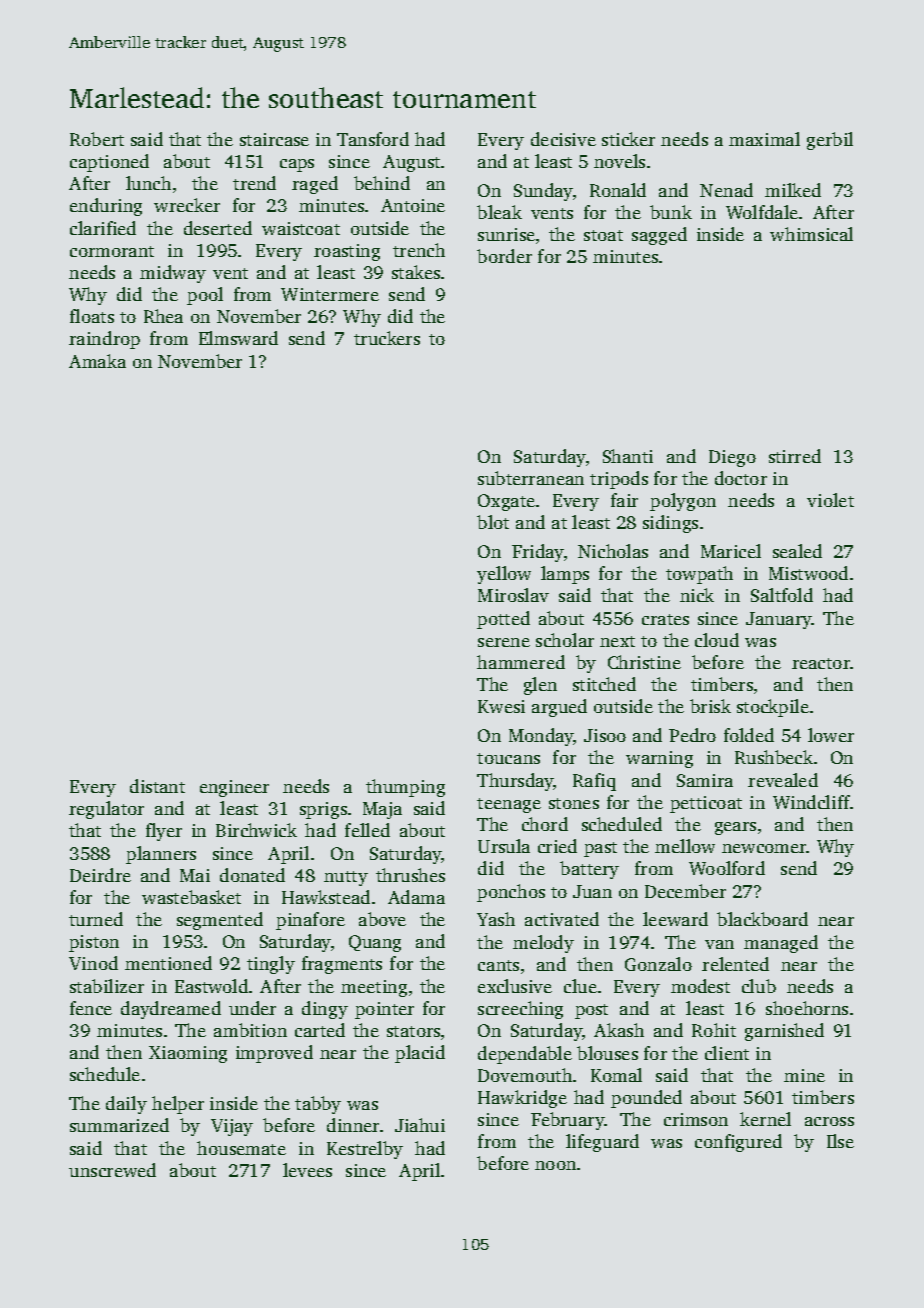  What do you see at coordinates (405, 788) in the image?
I see `thumping` at bounding box center [405, 788].
